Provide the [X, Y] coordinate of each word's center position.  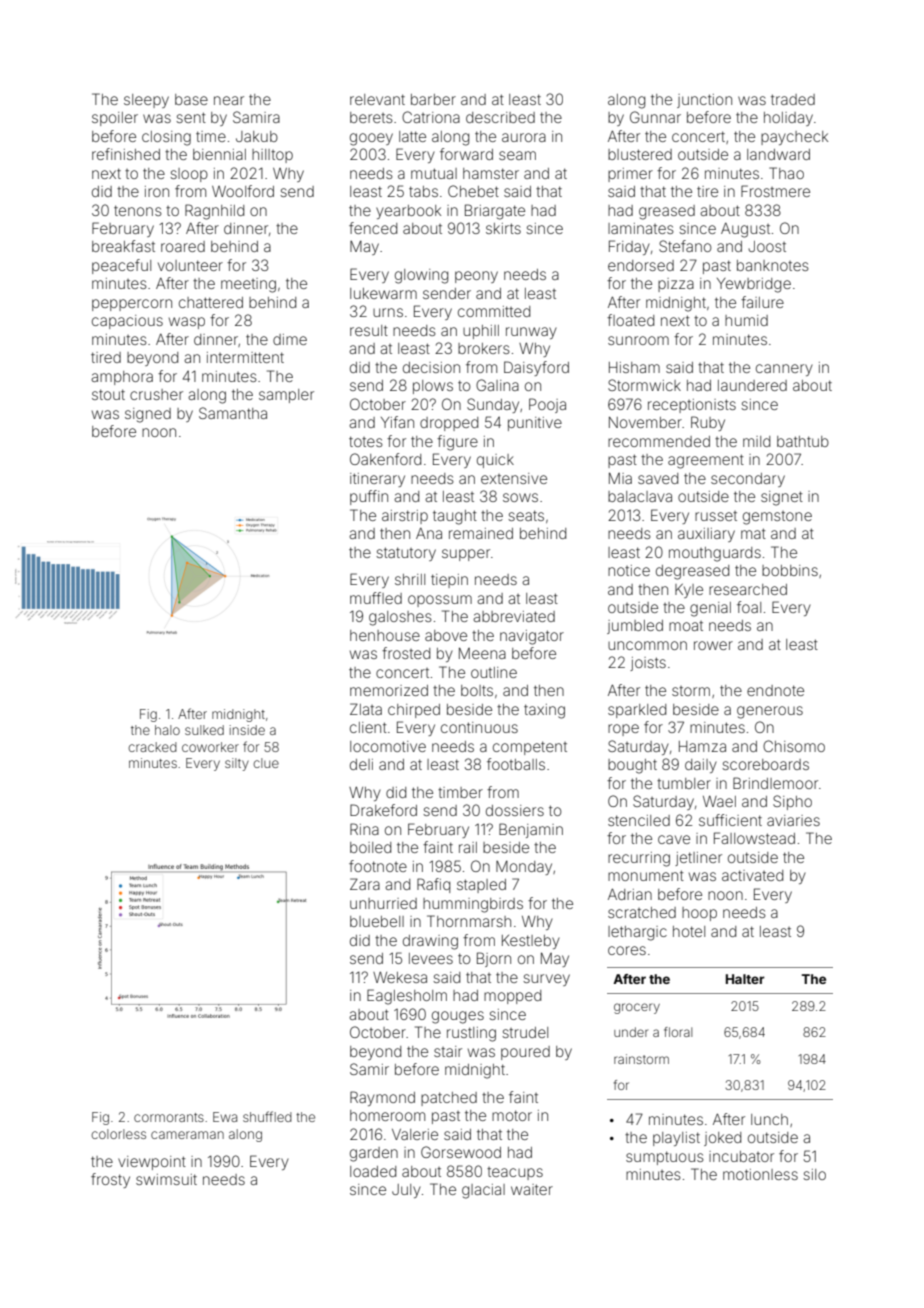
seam [517, 155]
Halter [745, 979]
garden [374, 1154]
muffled [376, 598]
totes [366, 441]
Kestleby [531, 942]
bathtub [803, 441]
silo [814, 1174]
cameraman [187, 1135]
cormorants [169, 1117]
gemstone [777, 518]
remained [481, 533]
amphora [122, 378]
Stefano [685, 246]
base [191, 99]
